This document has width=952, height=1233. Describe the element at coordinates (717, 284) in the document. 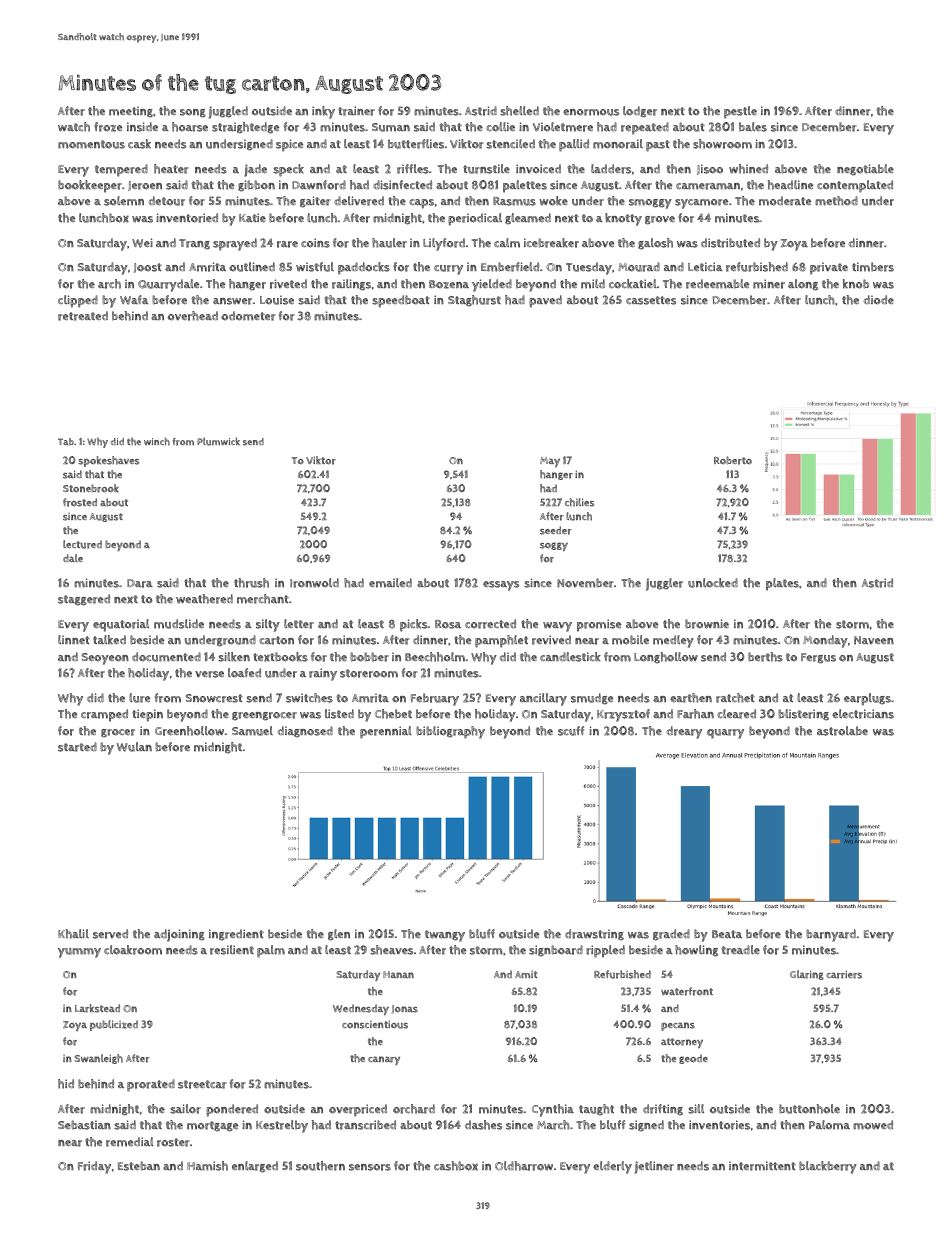

I see `redeemable` at that location.
